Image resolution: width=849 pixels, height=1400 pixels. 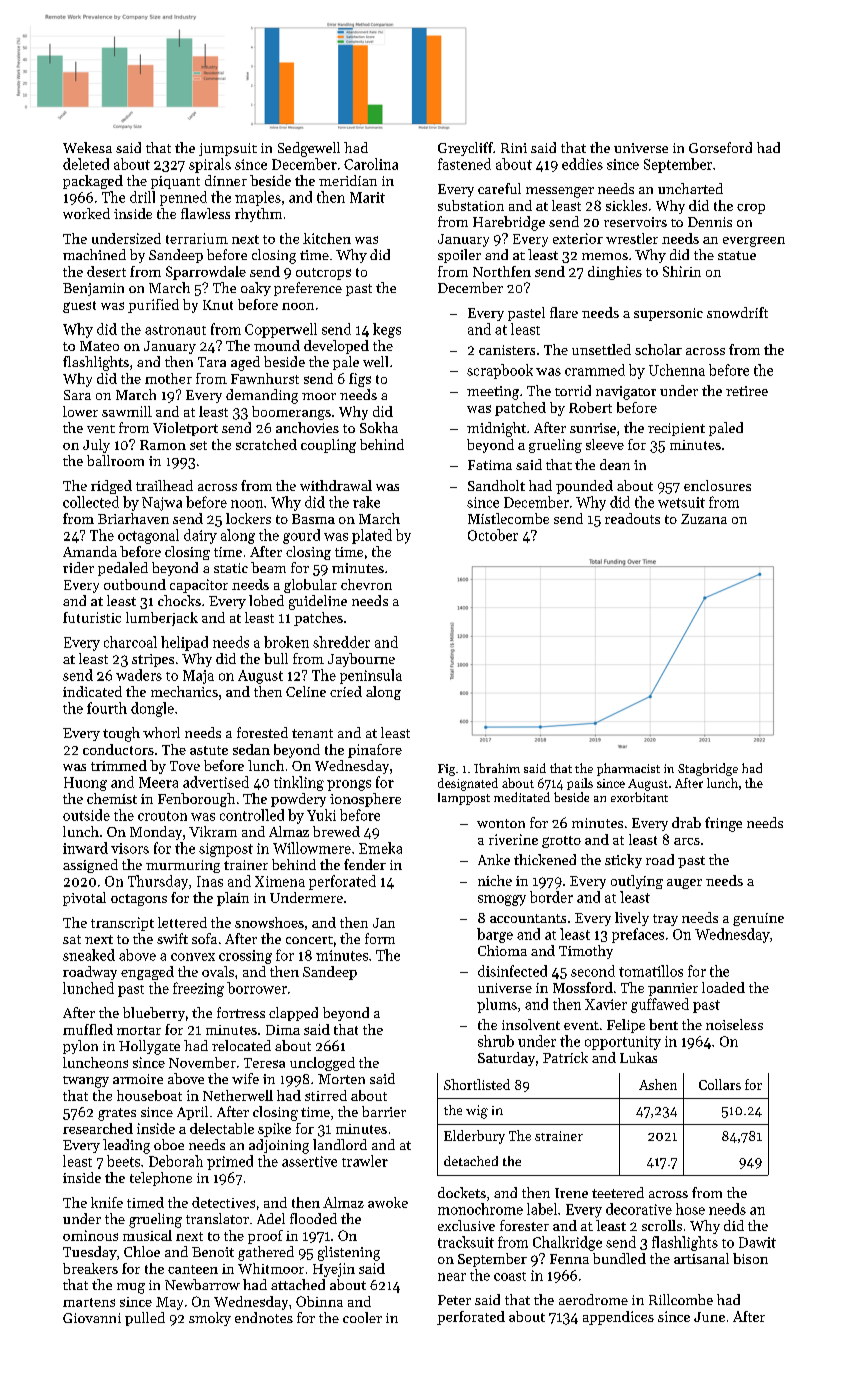 What do you see at coordinates (87, 147) in the screenshot?
I see `Wekesa` at bounding box center [87, 147].
